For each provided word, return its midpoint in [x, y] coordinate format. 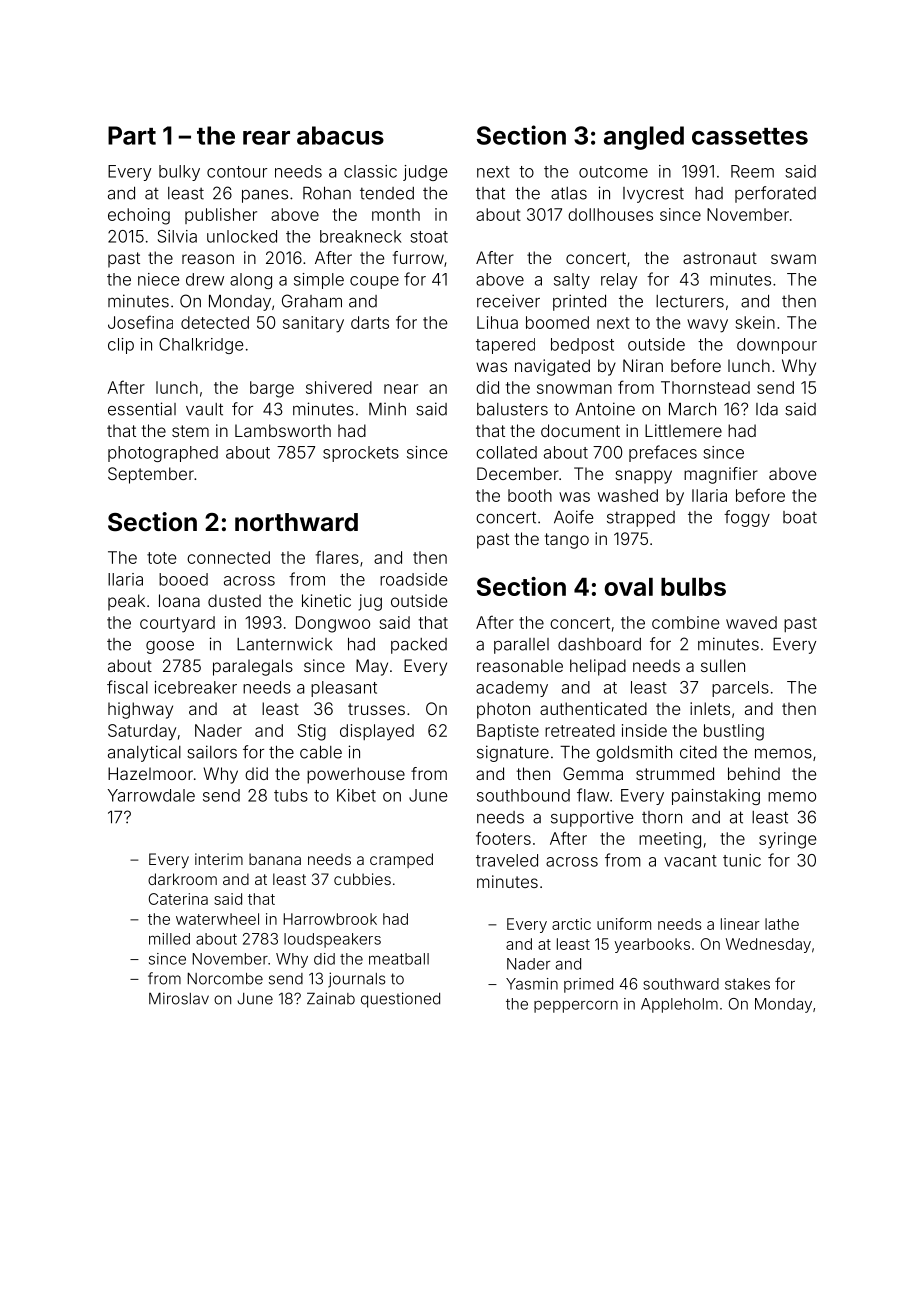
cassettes [750, 136]
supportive [592, 819]
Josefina [140, 322]
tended [387, 193]
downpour [777, 346]
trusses [376, 709]
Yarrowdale [151, 795]
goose [170, 647]
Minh [387, 409]
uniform [624, 924]
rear [266, 138]
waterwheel [217, 919]
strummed [675, 773]
